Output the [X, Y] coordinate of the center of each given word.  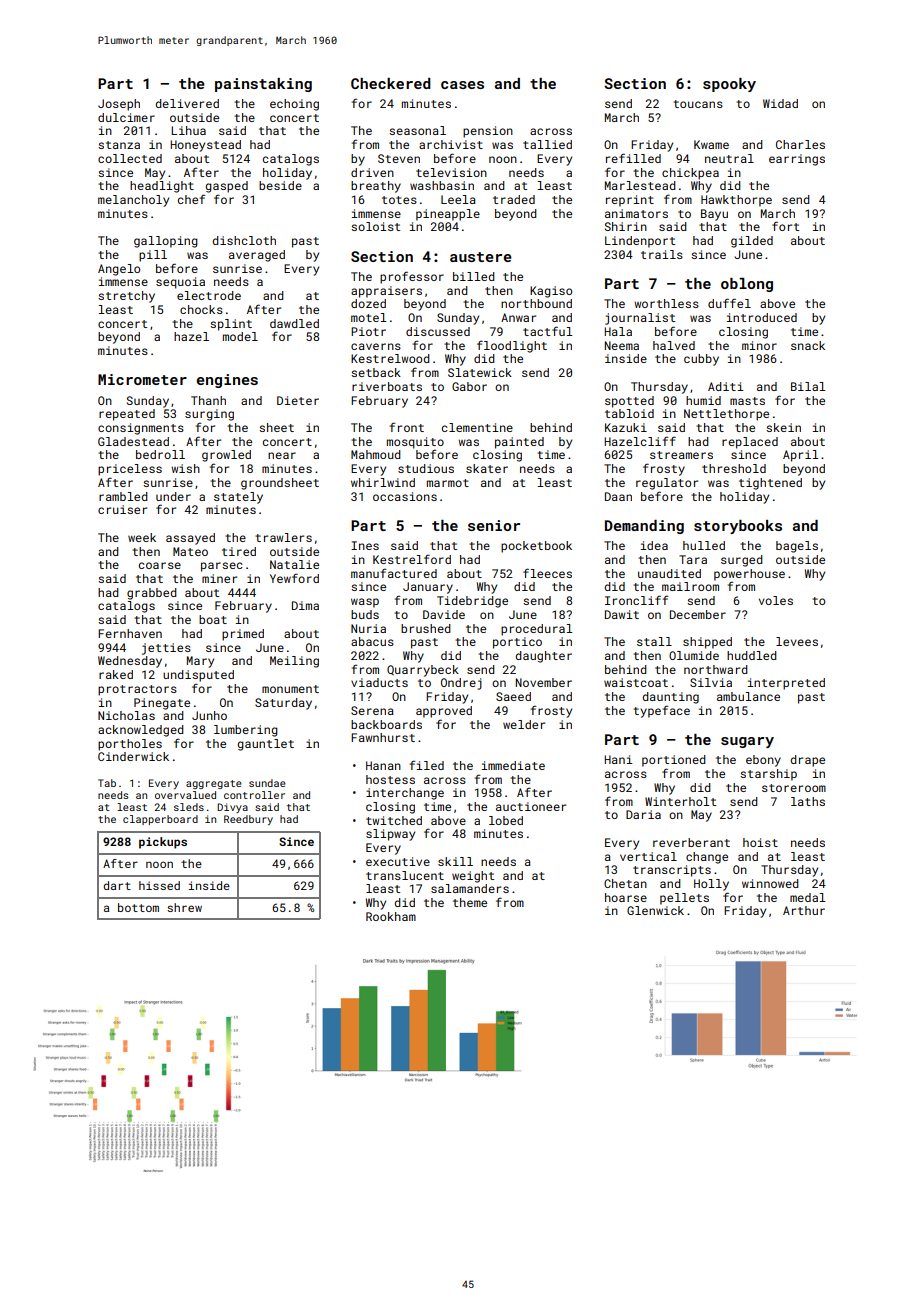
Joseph [119, 105]
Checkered [391, 83]
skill [455, 861]
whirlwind [383, 482]
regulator [667, 484]
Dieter [298, 400]
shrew [184, 907]
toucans [698, 104]
